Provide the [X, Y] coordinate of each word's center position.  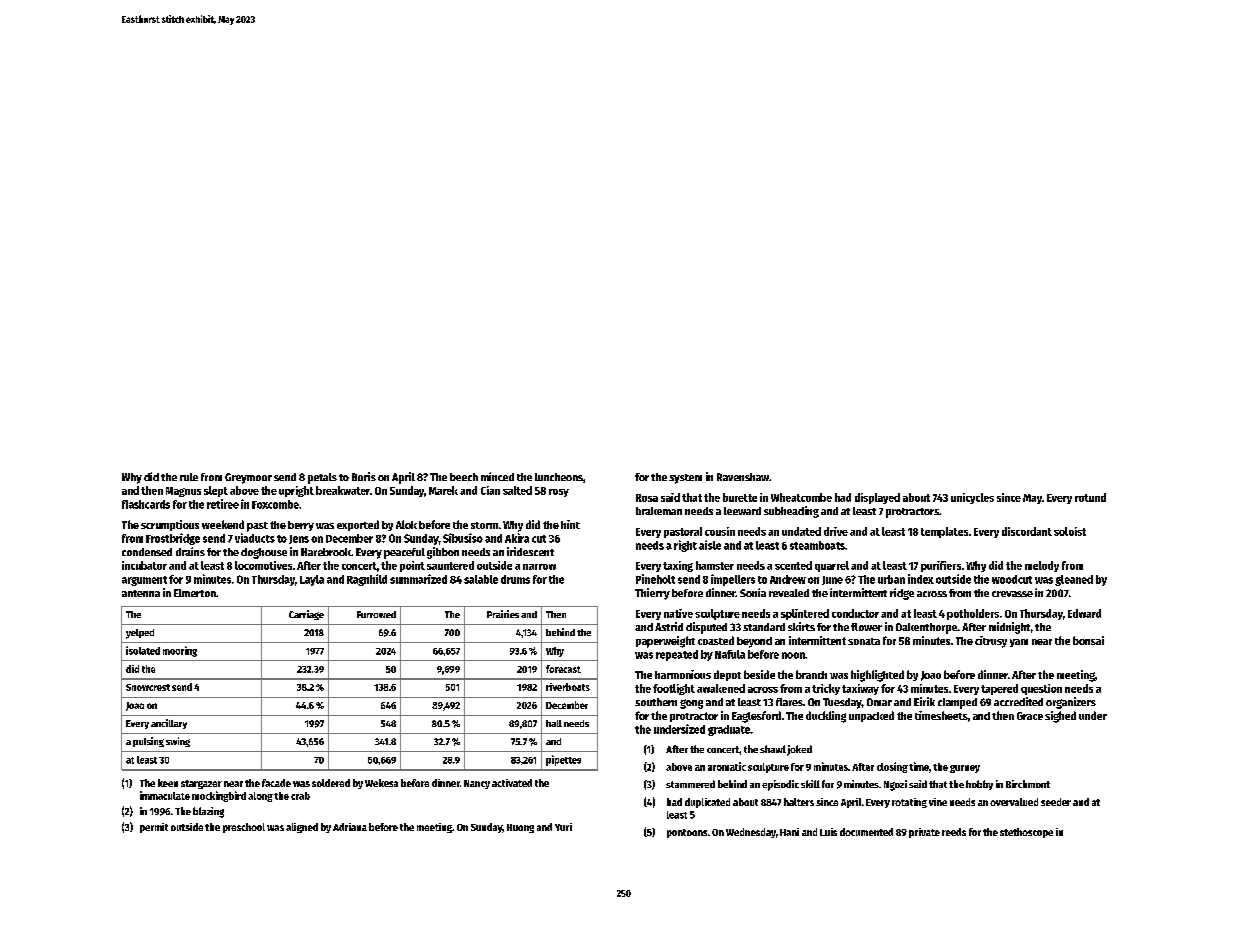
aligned [302, 828]
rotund [1090, 497]
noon [793, 655]
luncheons [559, 477]
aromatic [727, 766]
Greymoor [248, 478]
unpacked [871, 716]
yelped [140, 634]
